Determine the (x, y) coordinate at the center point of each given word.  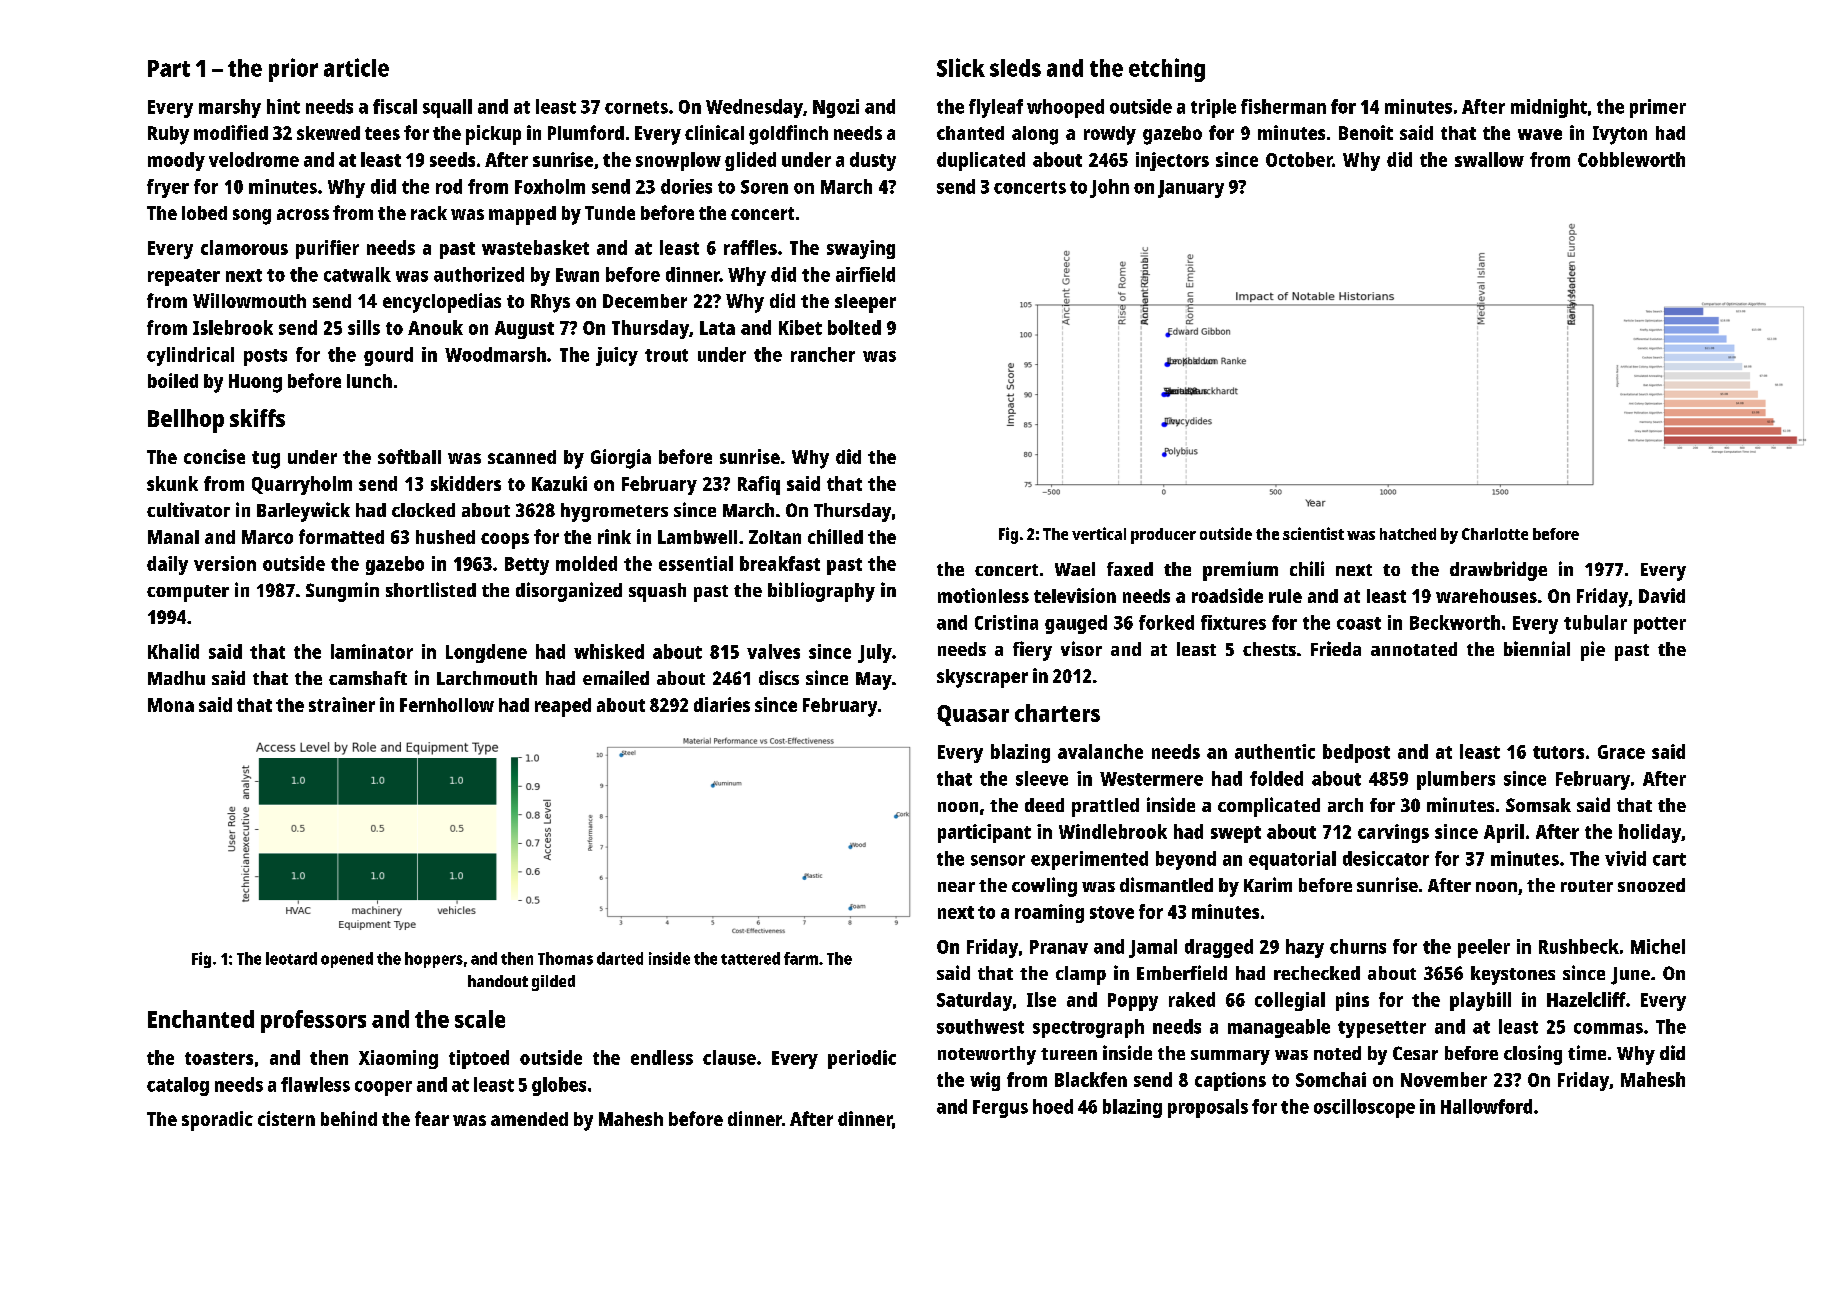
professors (313, 1021)
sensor (998, 860)
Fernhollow (447, 705)
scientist (1313, 533)
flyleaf (996, 108)
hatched (1408, 534)
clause (729, 1057)
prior (293, 70)
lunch (369, 381)
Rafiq (759, 485)
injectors (1172, 161)
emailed (616, 677)
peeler (1484, 948)
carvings (1393, 833)
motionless (983, 595)
